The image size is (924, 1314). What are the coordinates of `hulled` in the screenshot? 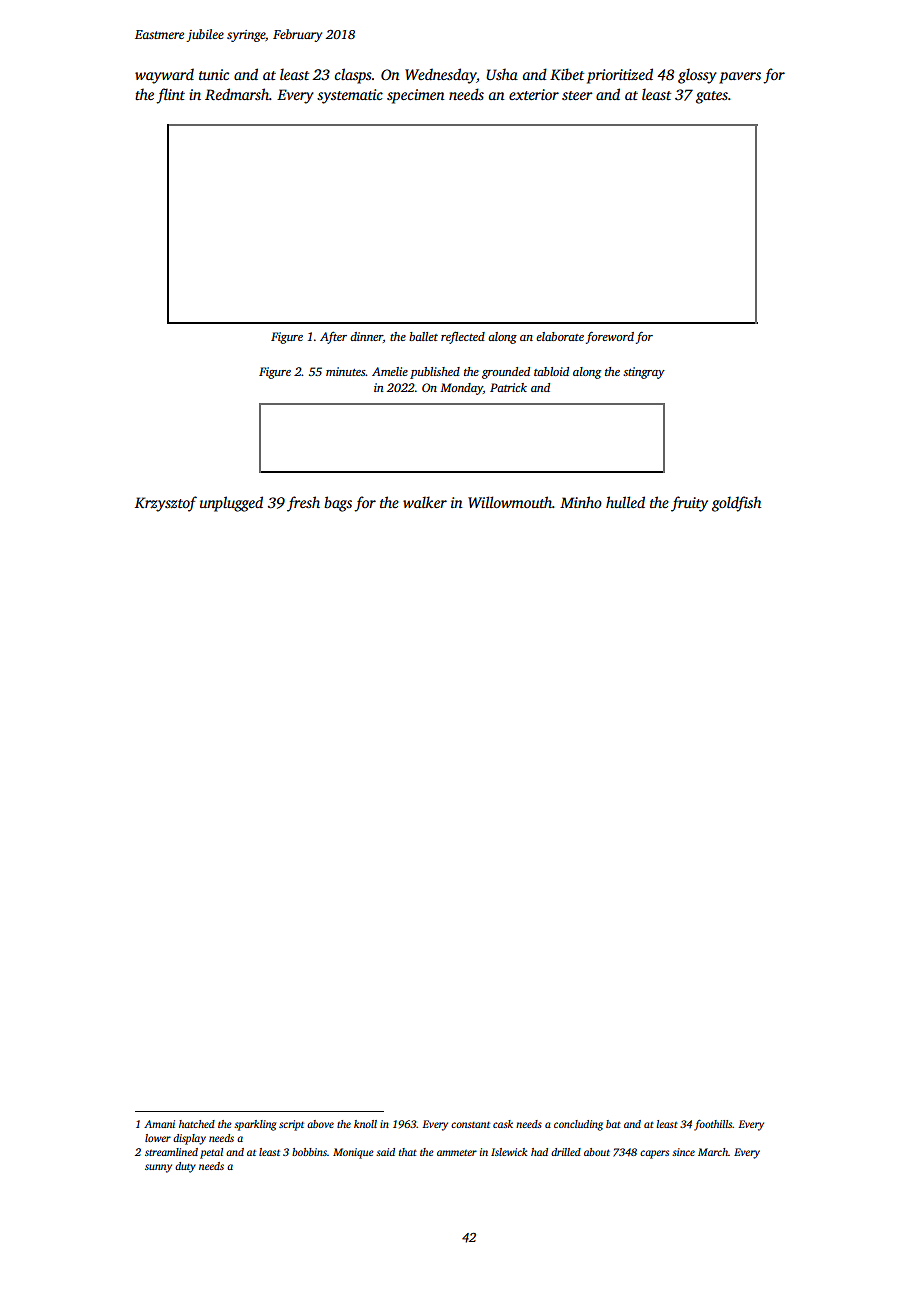 It's located at (625, 502).
